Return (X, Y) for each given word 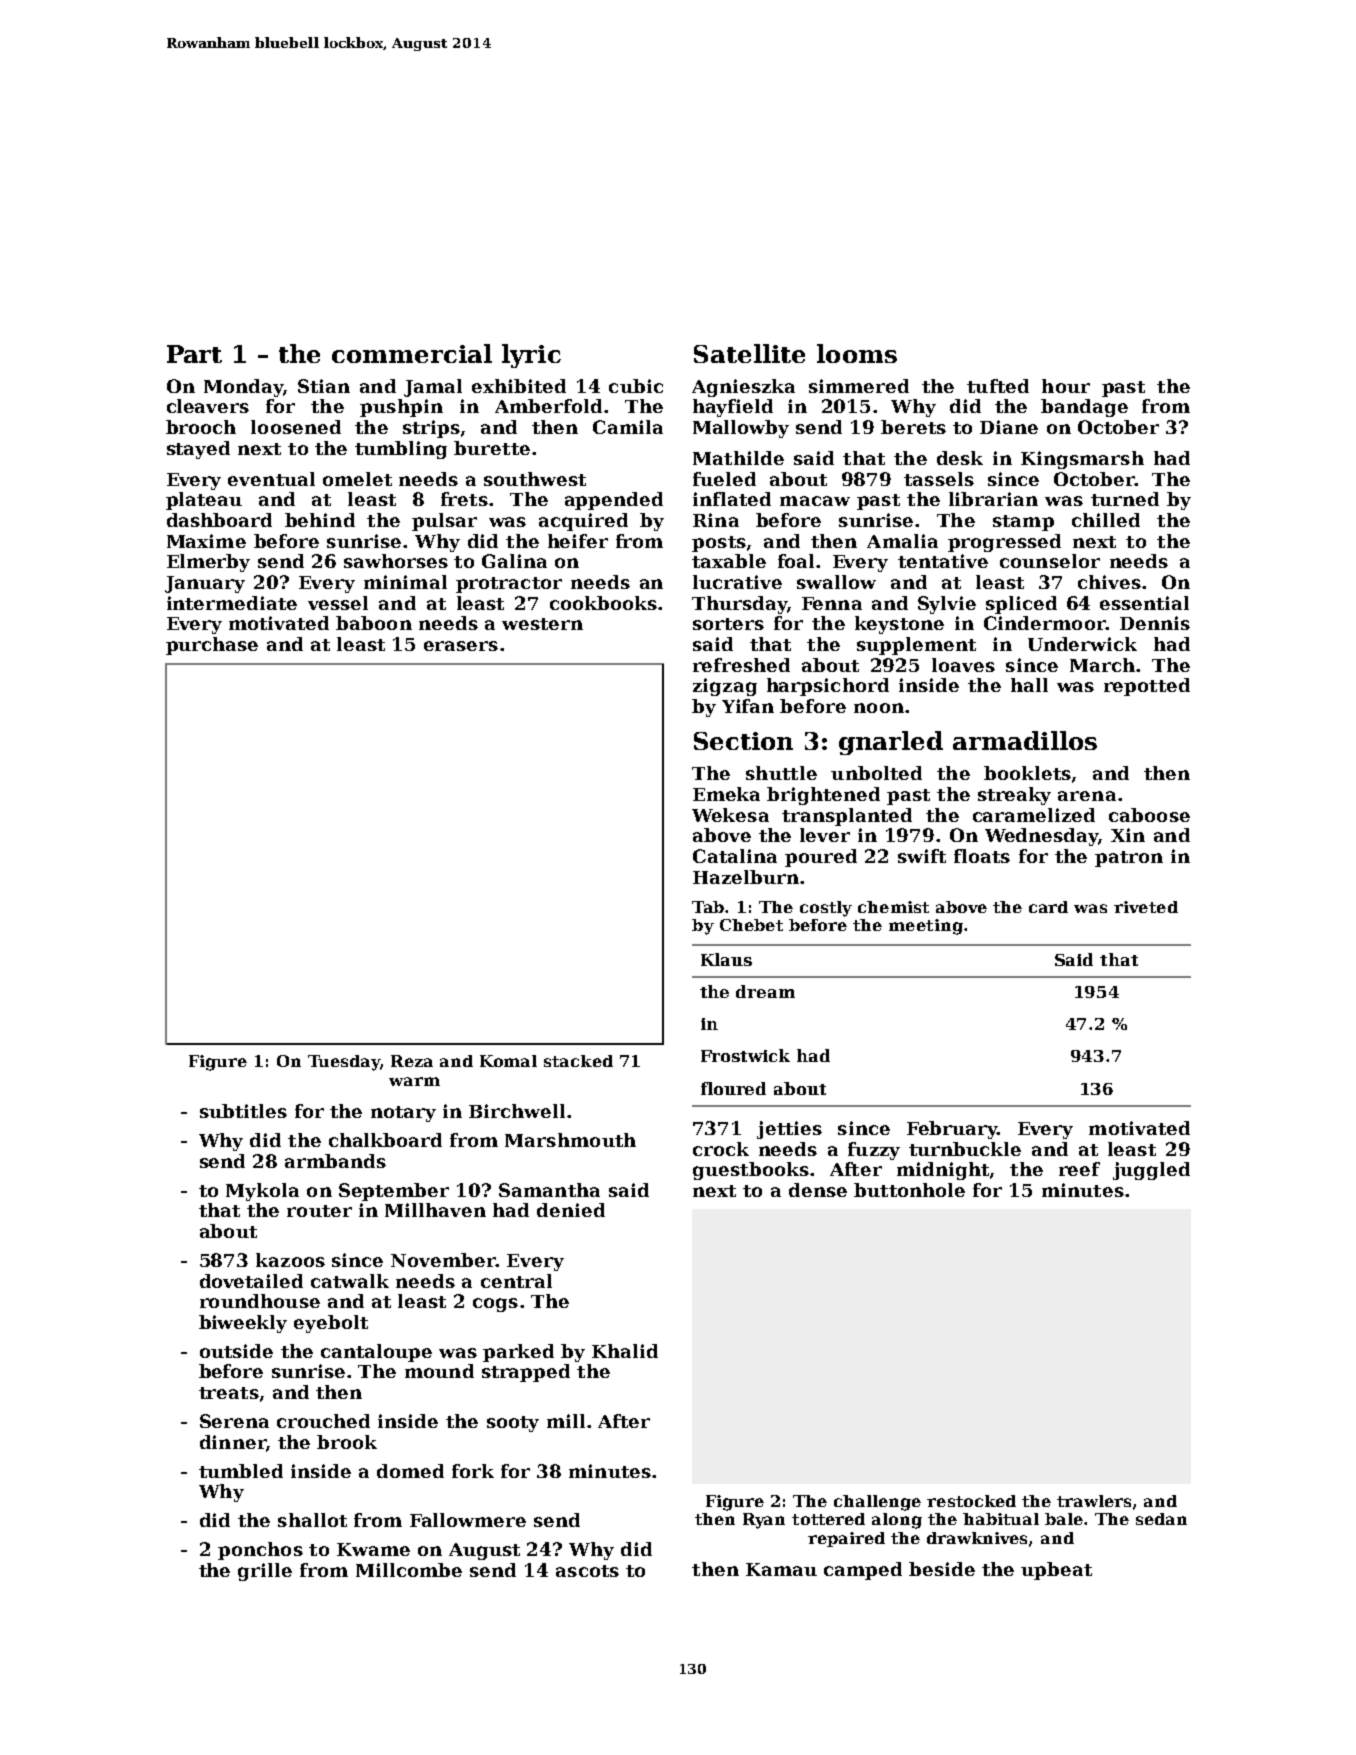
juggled (1151, 1171)
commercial (412, 353)
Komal (508, 1061)
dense (818, 1190)
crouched (323, 1421)
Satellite (749, 353)
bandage (1084, 408)
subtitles (243, 1111)
